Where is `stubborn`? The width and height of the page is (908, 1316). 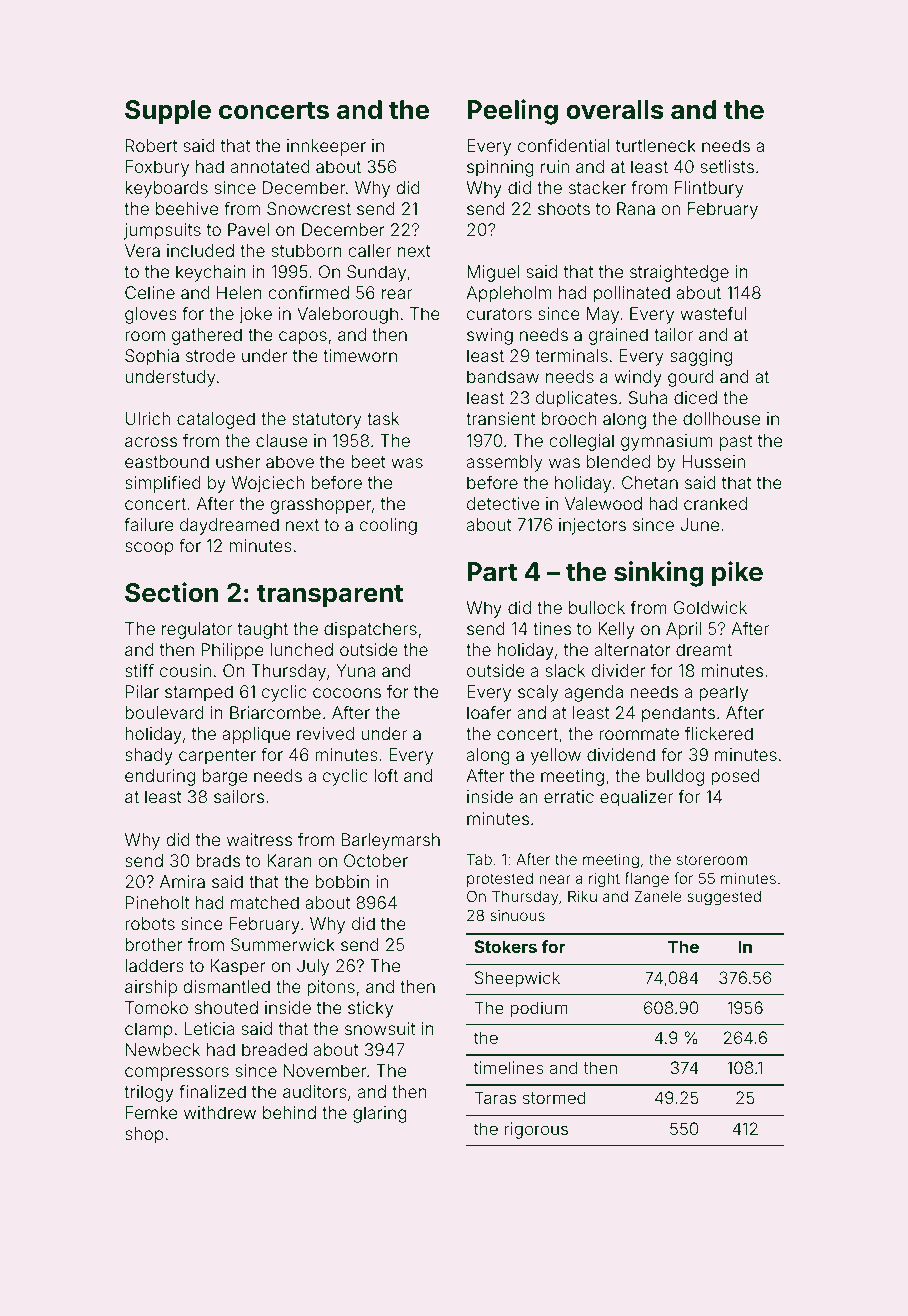
stubborn is located at coordinates (307, 250).
